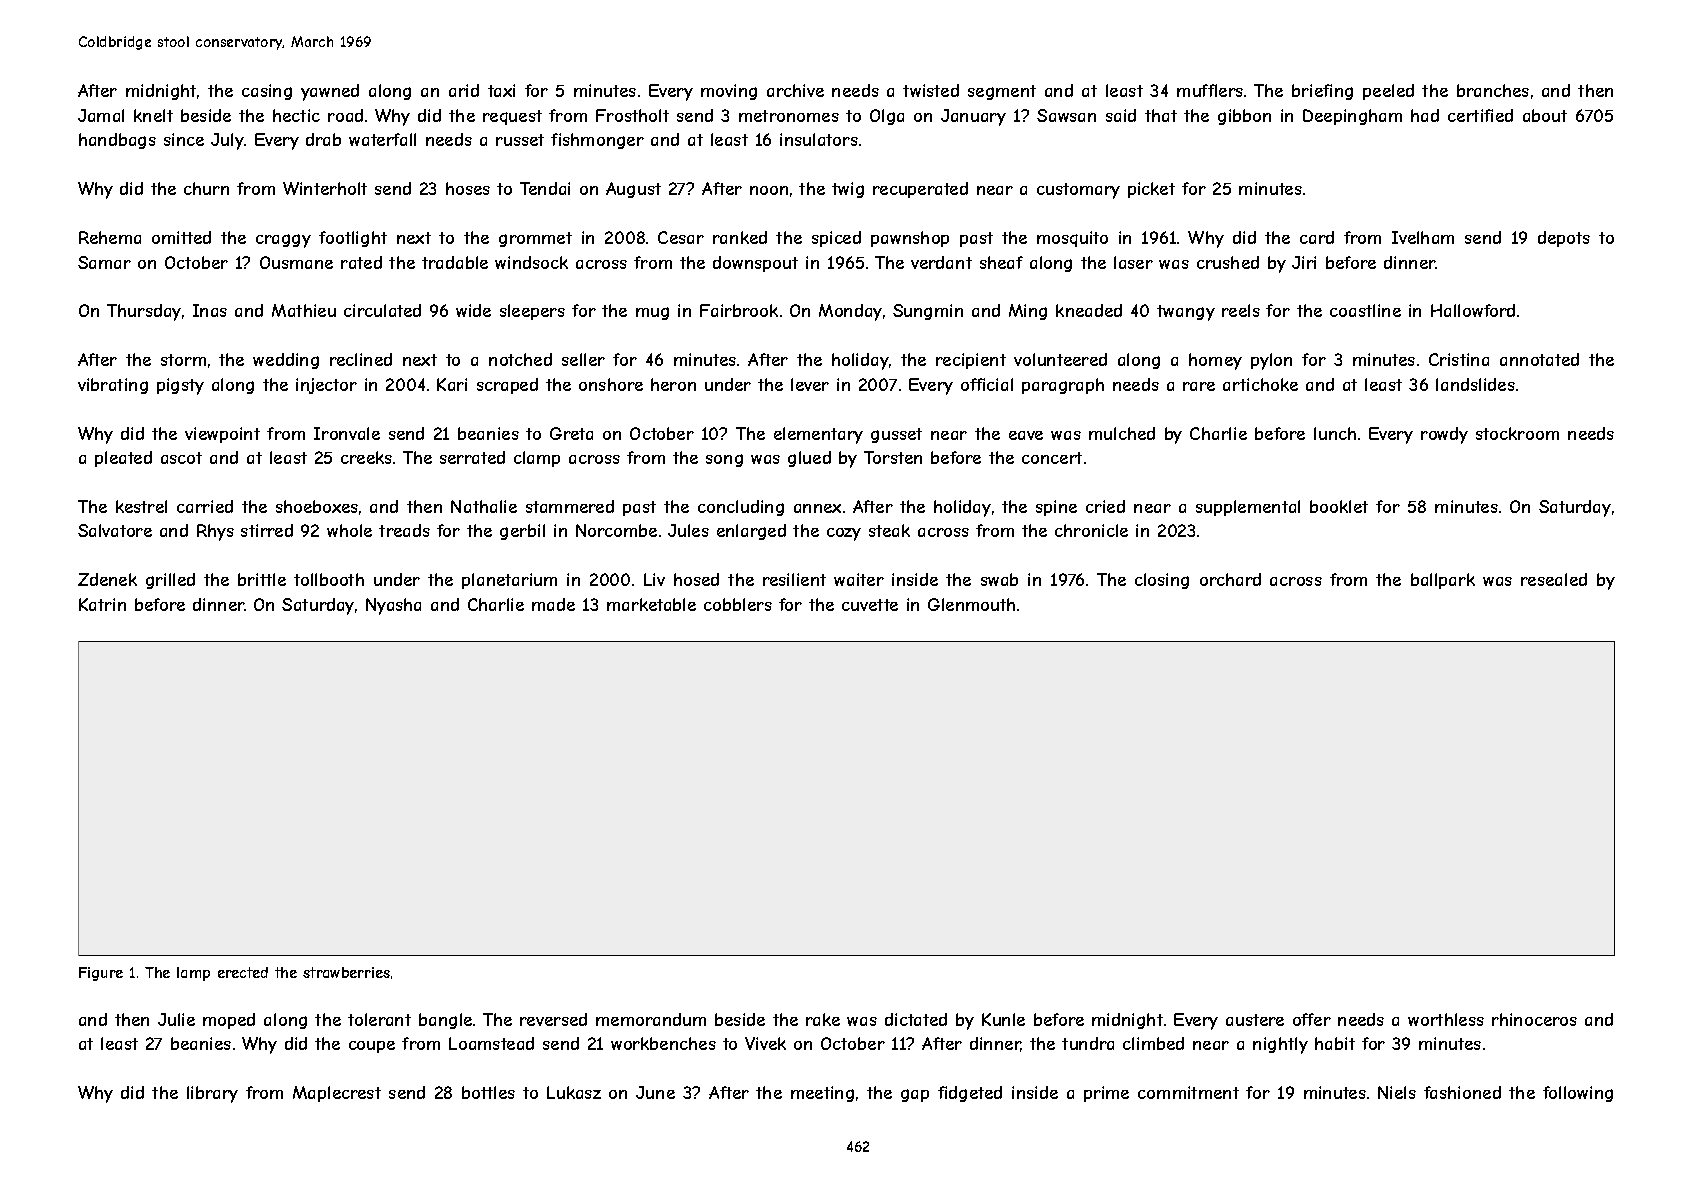  What do you see at coordinates (1317, 237) in the document?
I see `card` at bounding box center [1317, 237].
